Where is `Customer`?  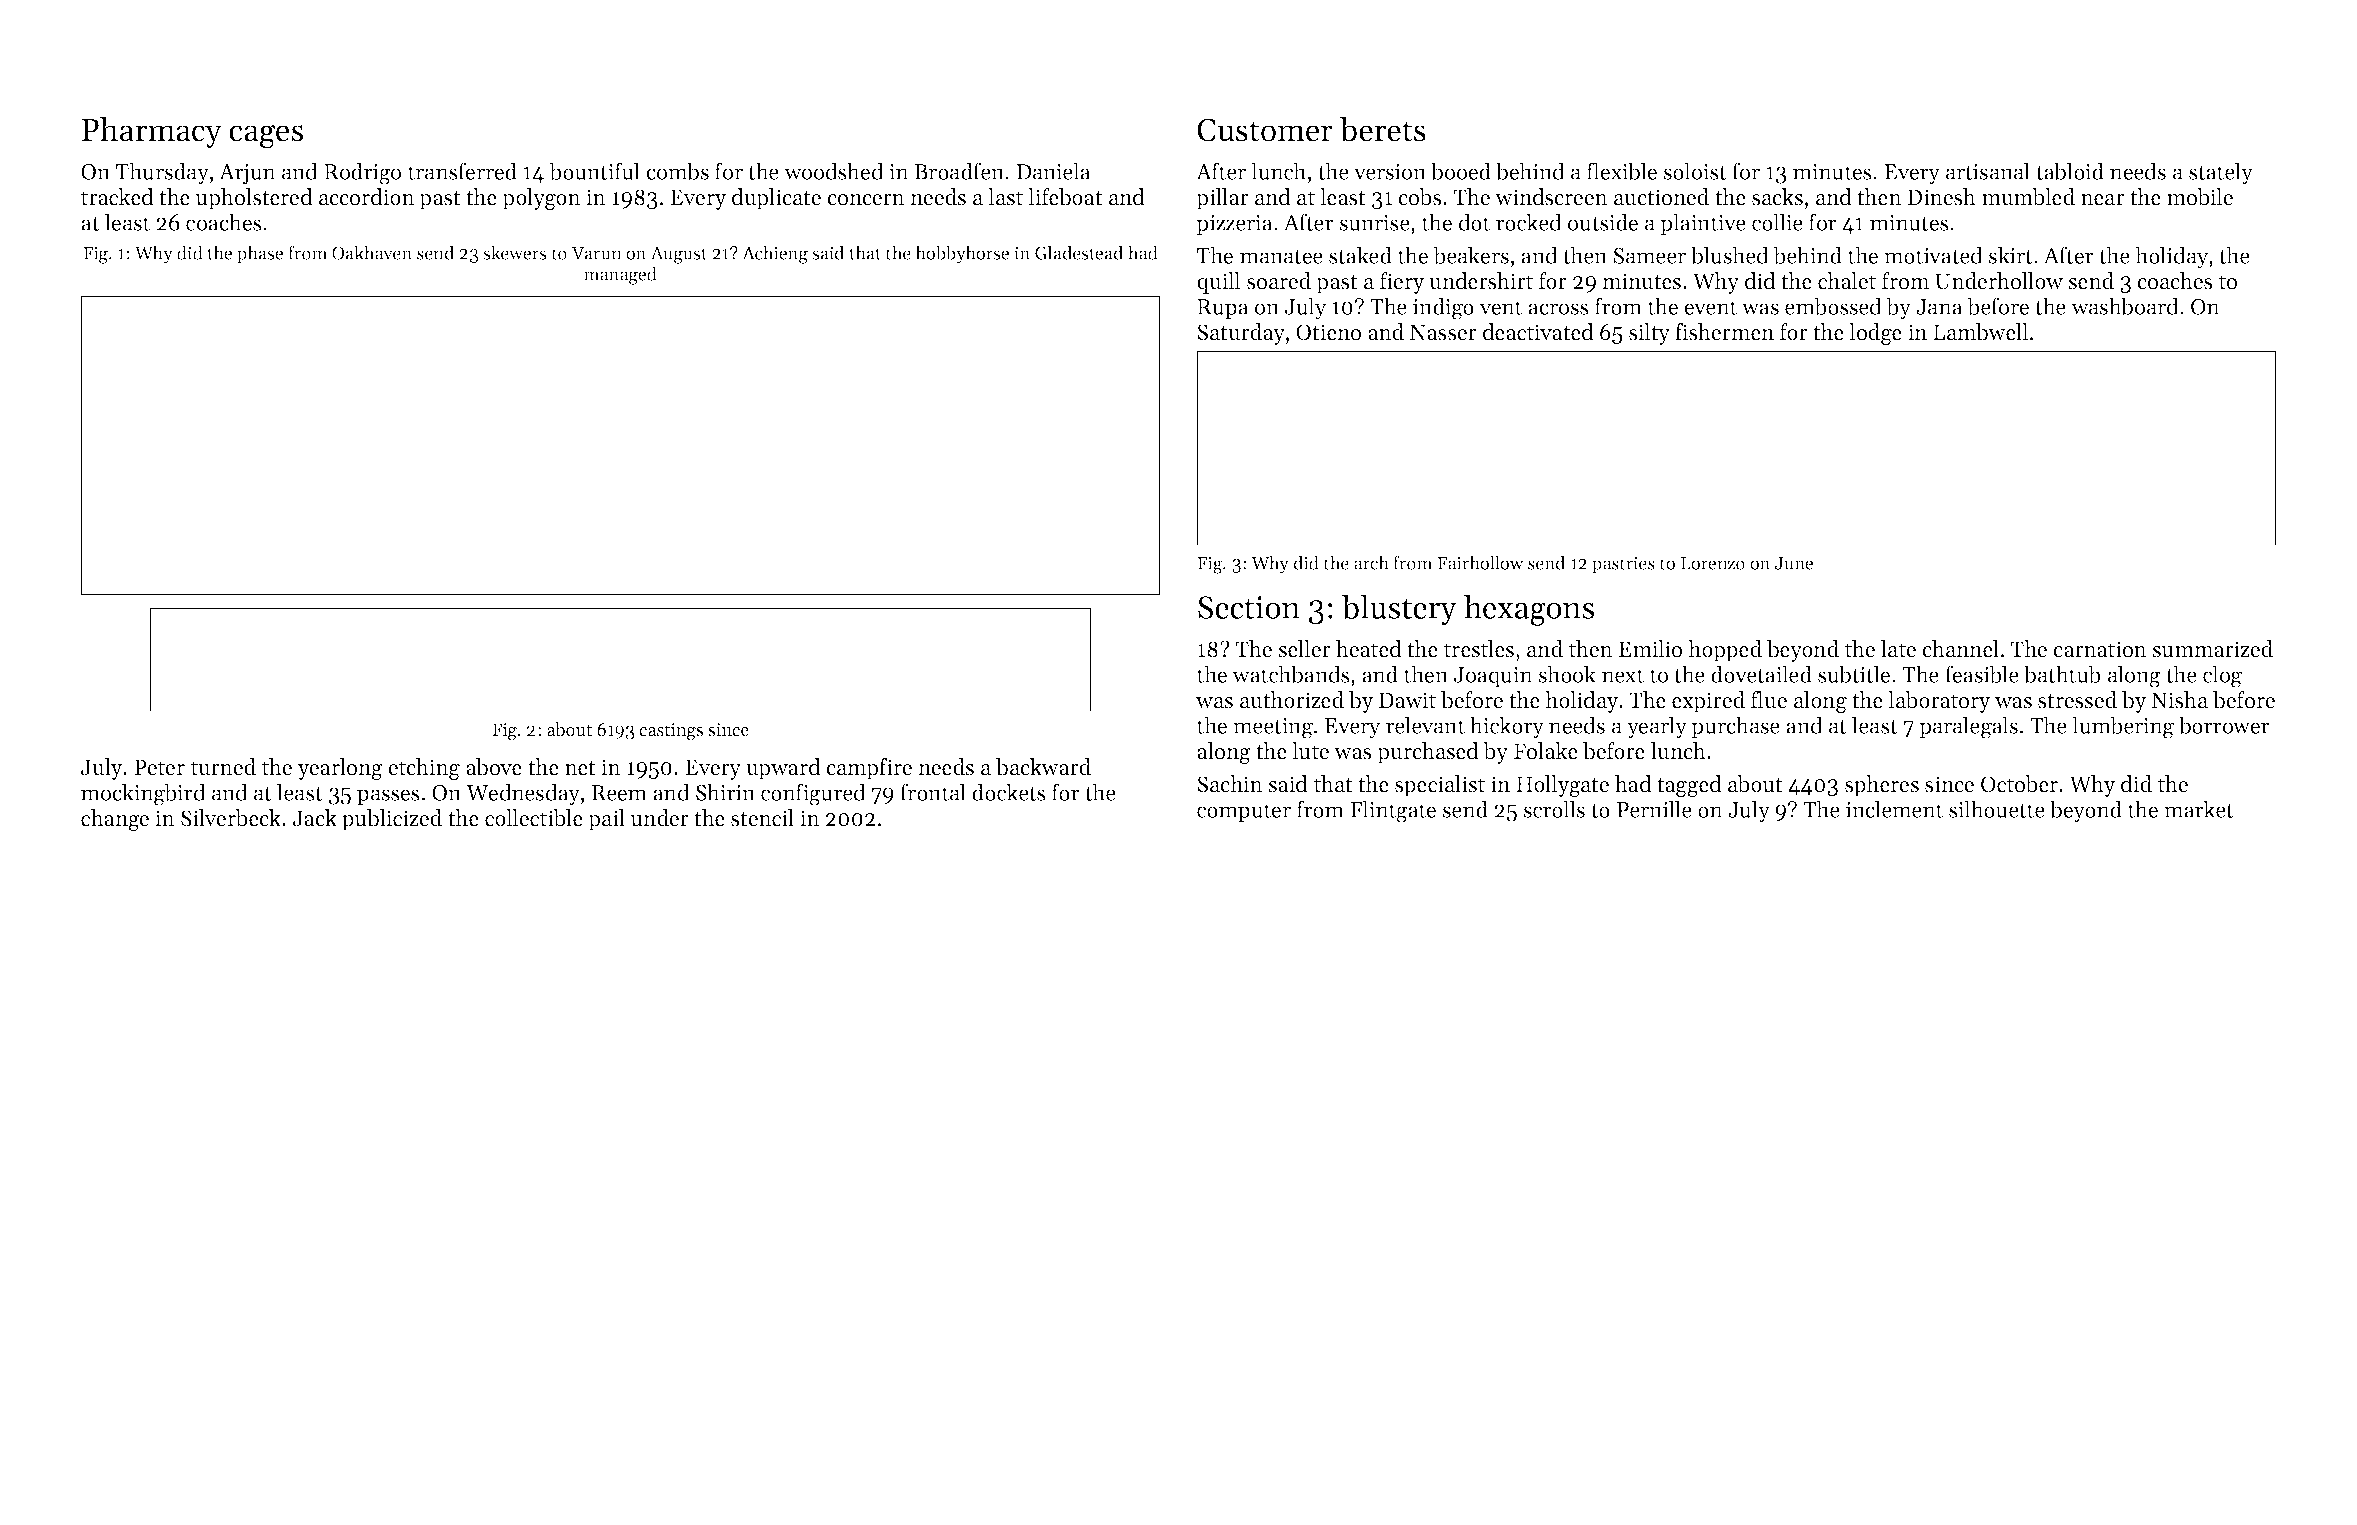
Customer is located at coordinates (1265, 130).
